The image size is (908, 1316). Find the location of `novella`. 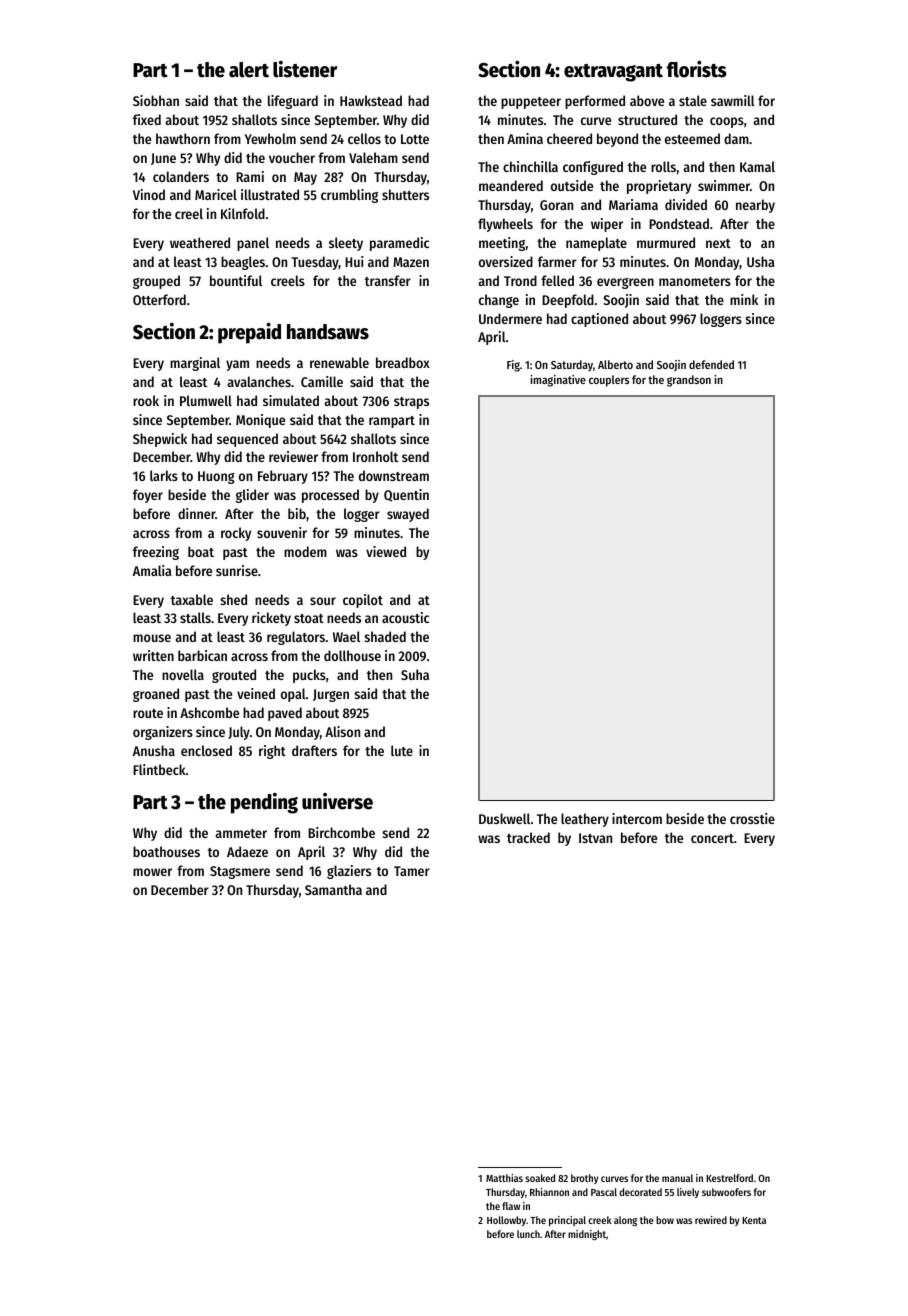

novella is located at coordinates (183, 674).
